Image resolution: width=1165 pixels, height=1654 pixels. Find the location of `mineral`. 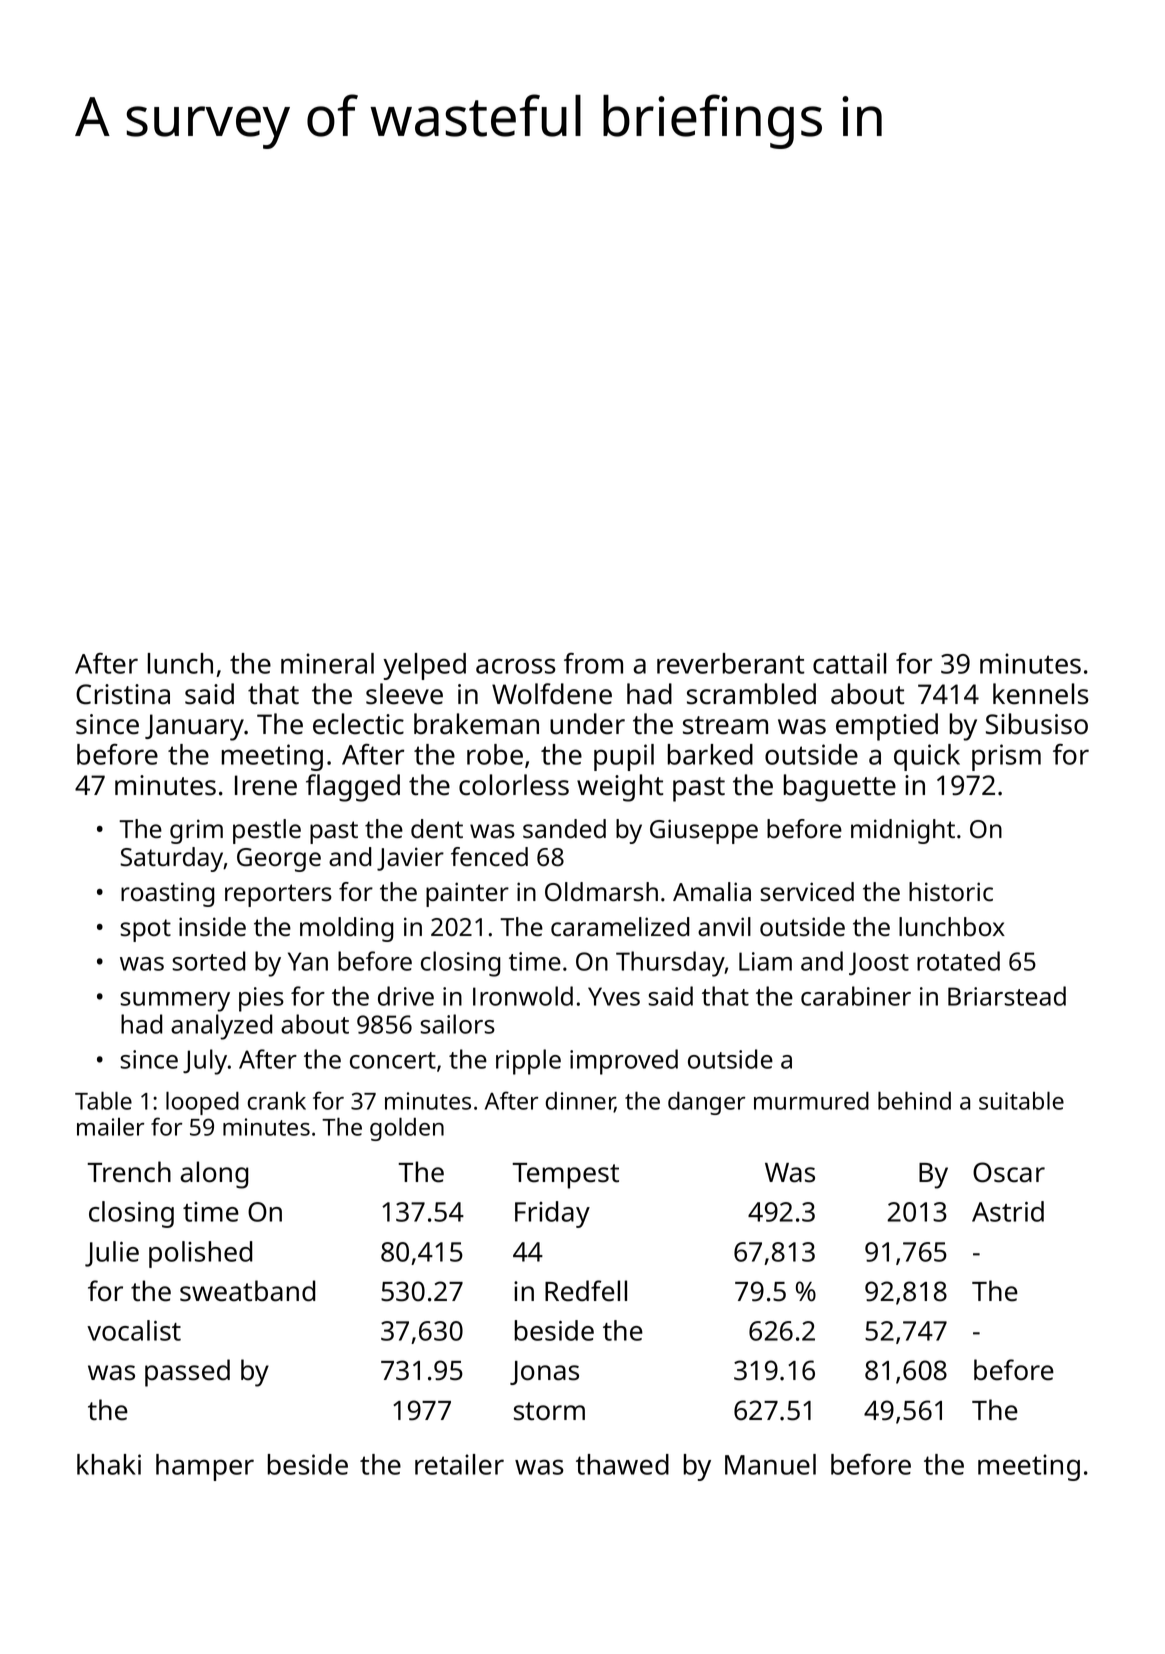

mineral is located at coordinates (327, 663).
